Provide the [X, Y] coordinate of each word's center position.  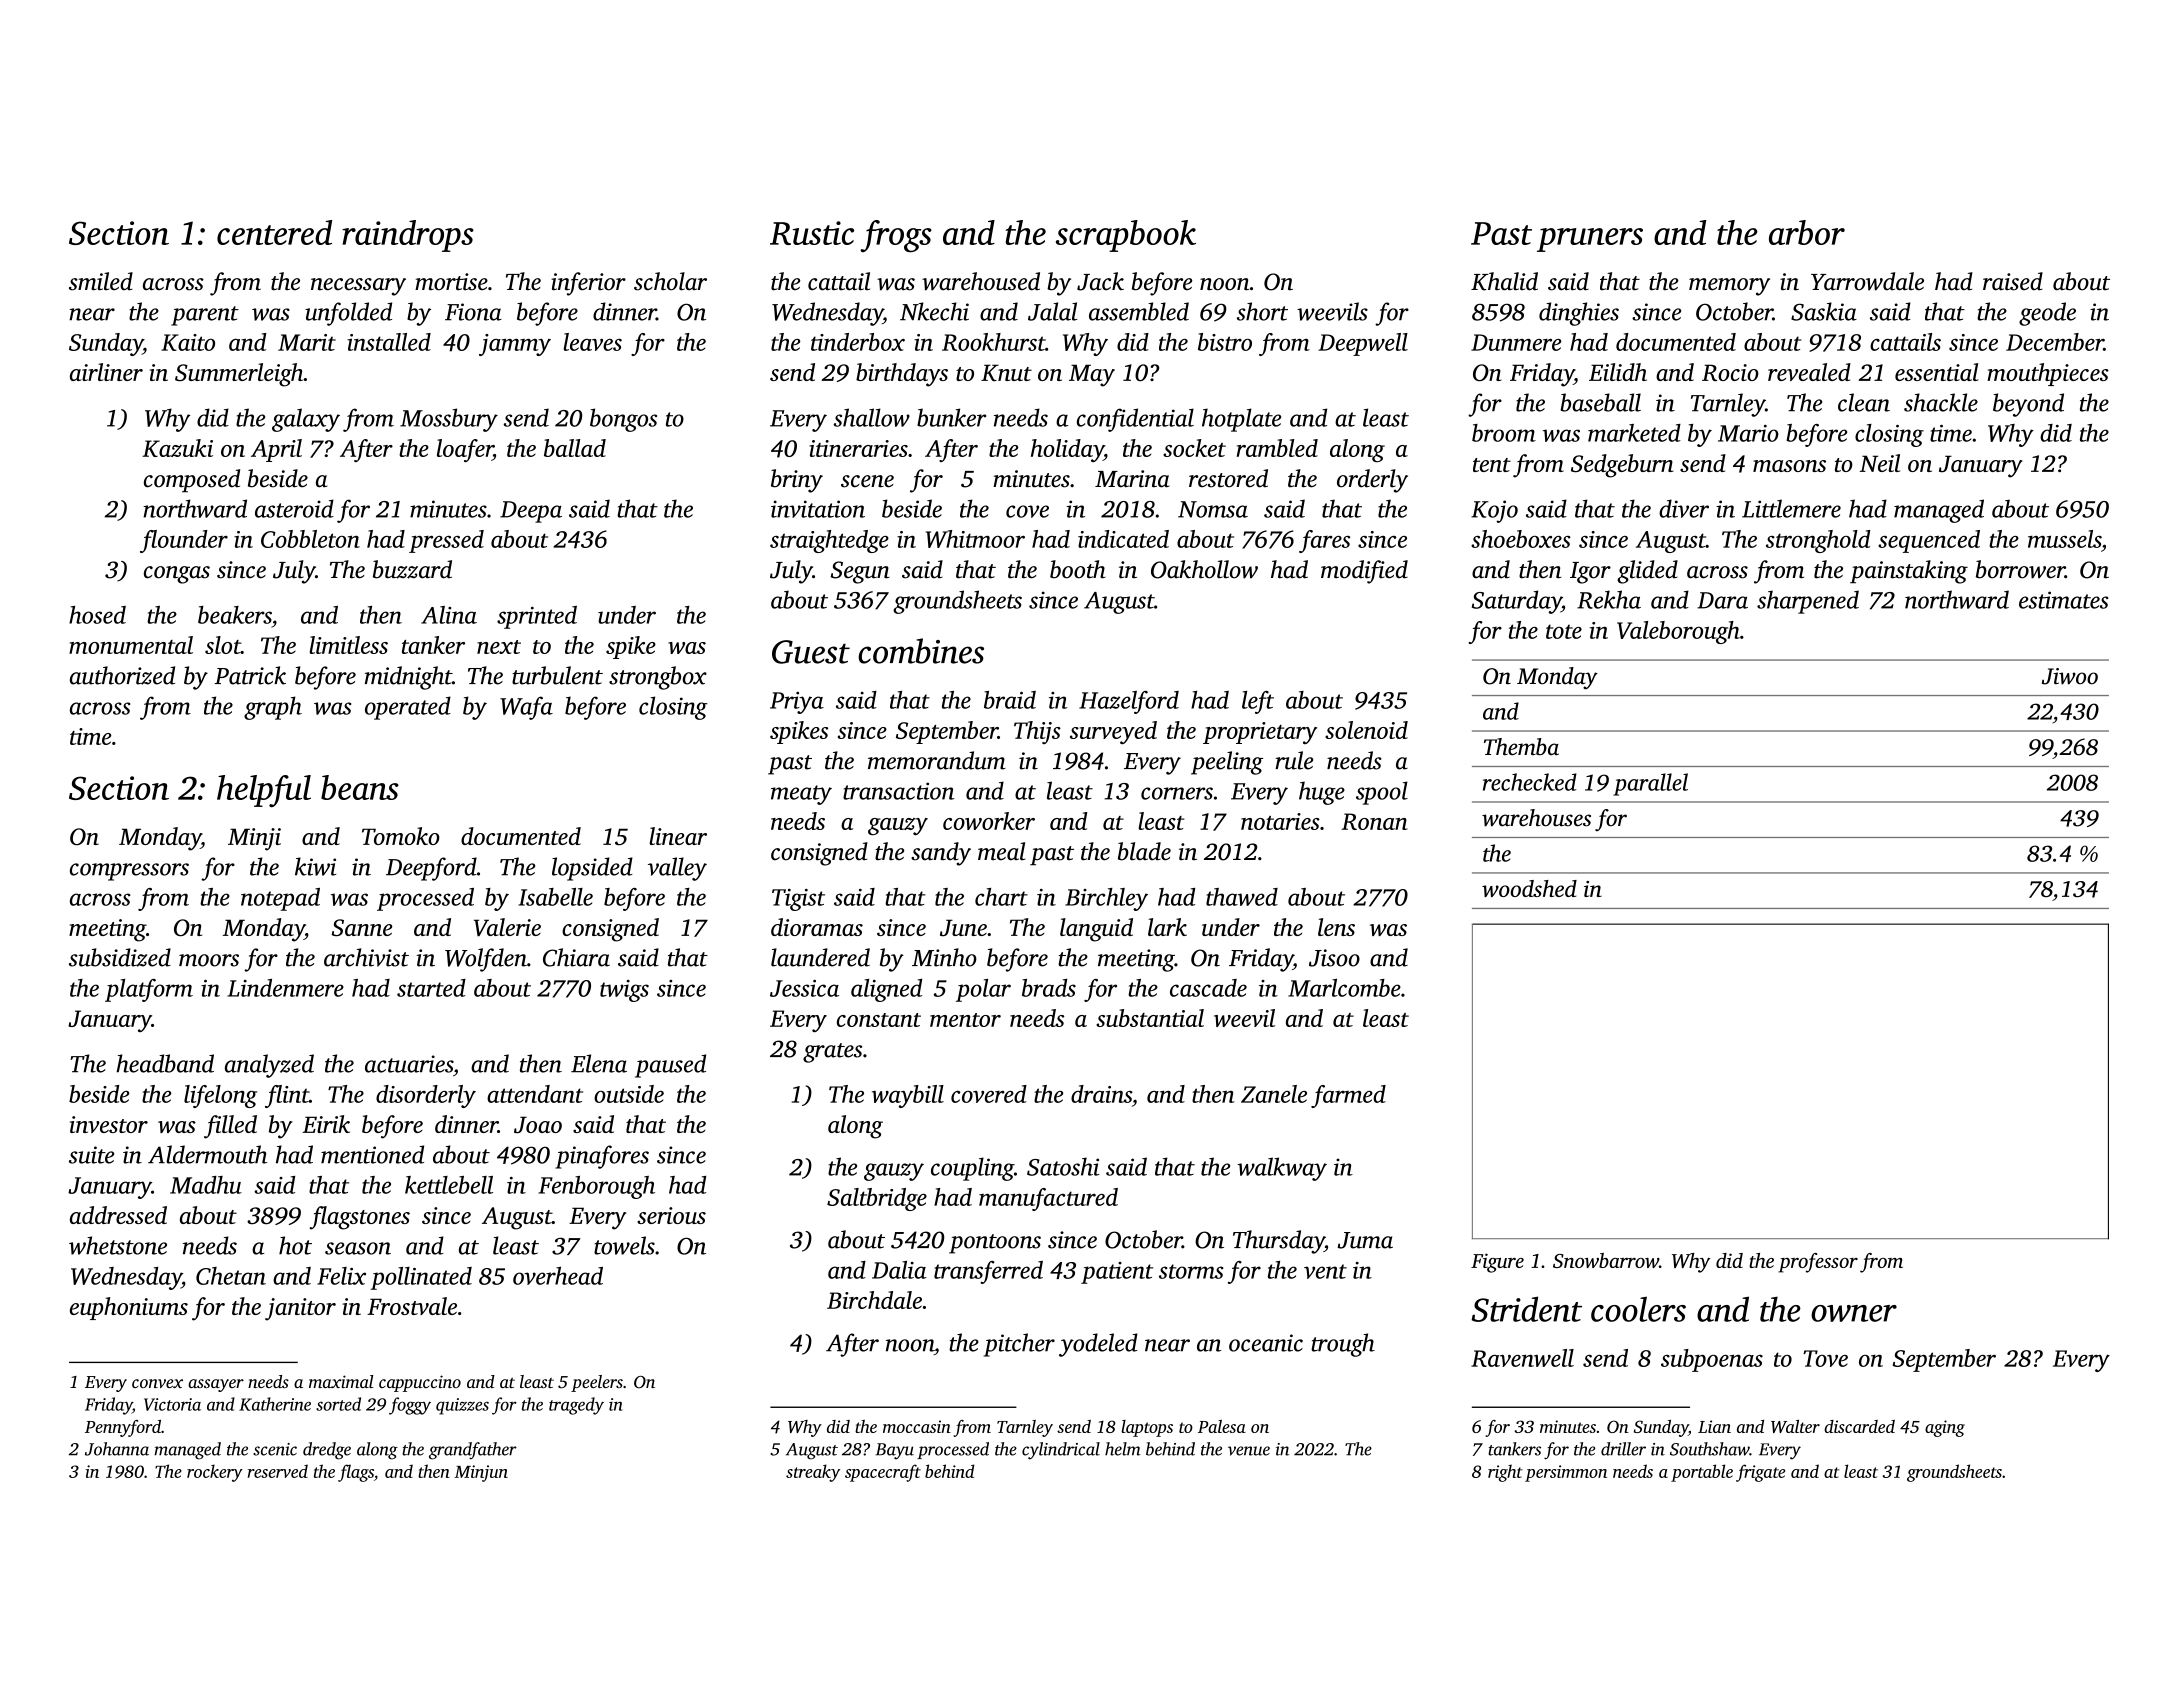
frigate [1760, 1473]
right [1505, 1473]
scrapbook [1126, 236]
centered [274, 232]
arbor [1807, 232]
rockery [215, 1473]
